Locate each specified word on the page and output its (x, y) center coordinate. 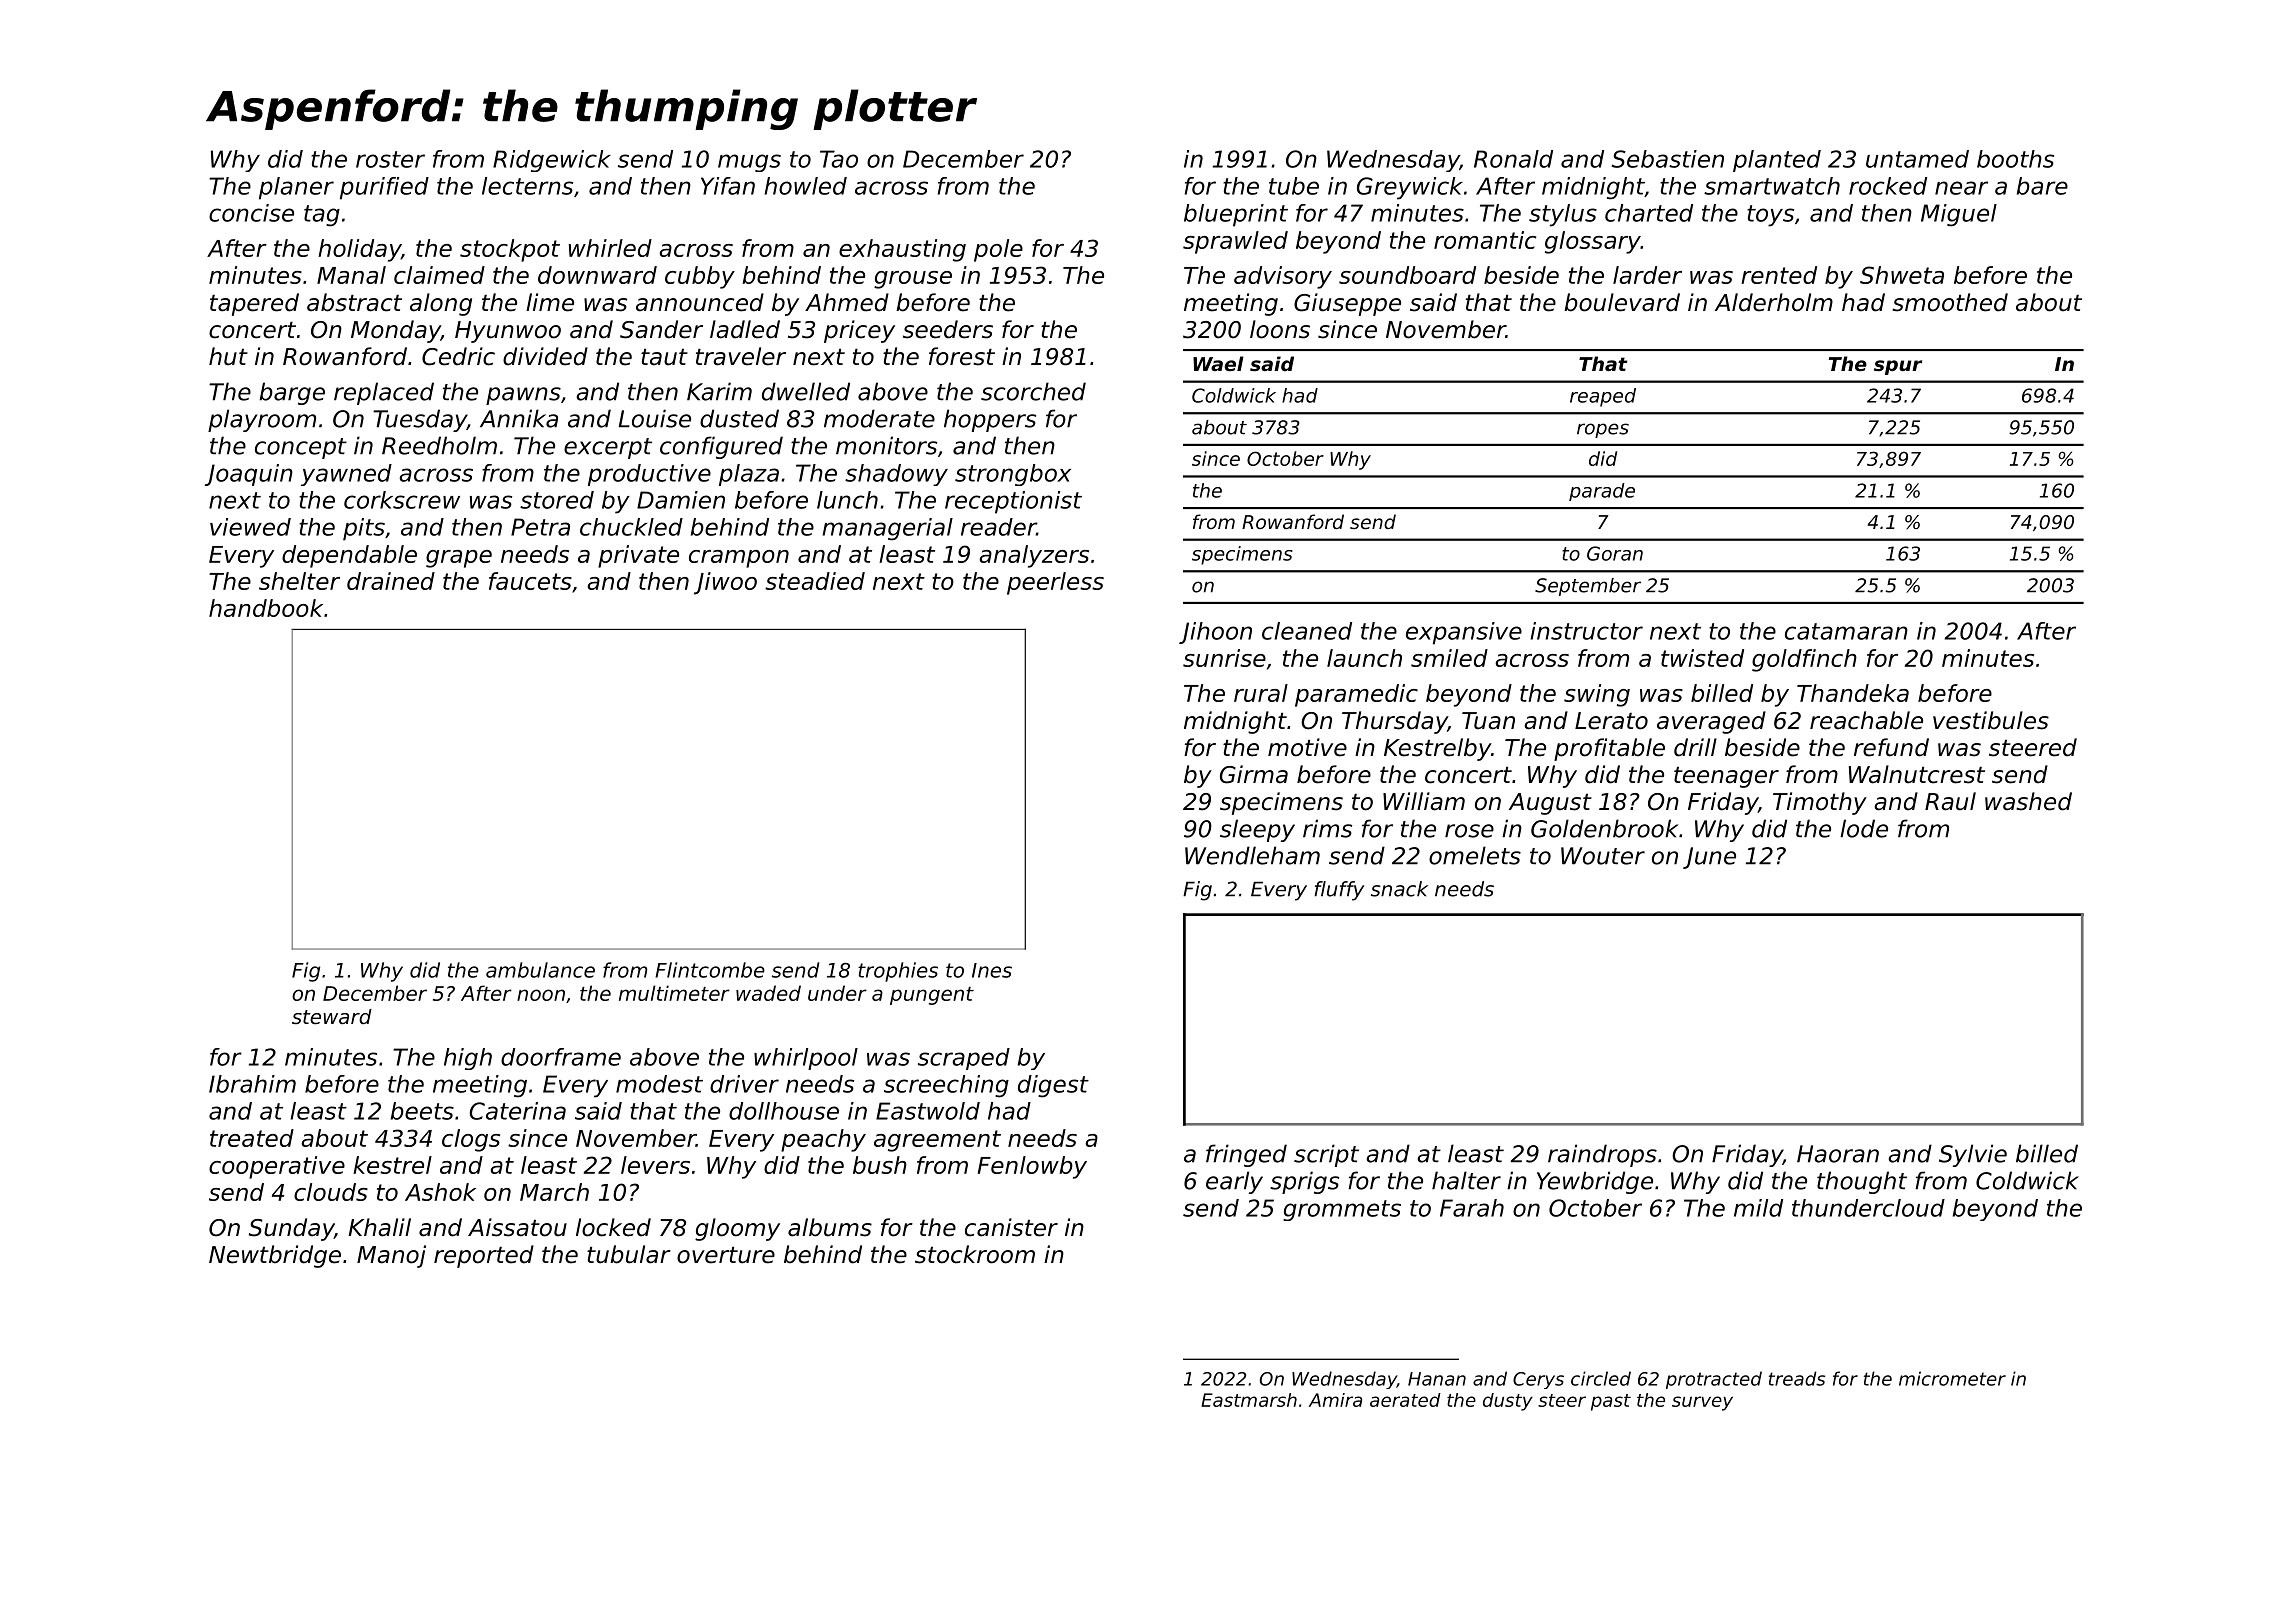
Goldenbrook (1605, 828)
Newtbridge (275, 1256)
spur (1898, 367)
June (1709, 858)
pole (998, 250)
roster (390, 159)
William (1424, 801)
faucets (530, 581)
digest (1053, 1086)
